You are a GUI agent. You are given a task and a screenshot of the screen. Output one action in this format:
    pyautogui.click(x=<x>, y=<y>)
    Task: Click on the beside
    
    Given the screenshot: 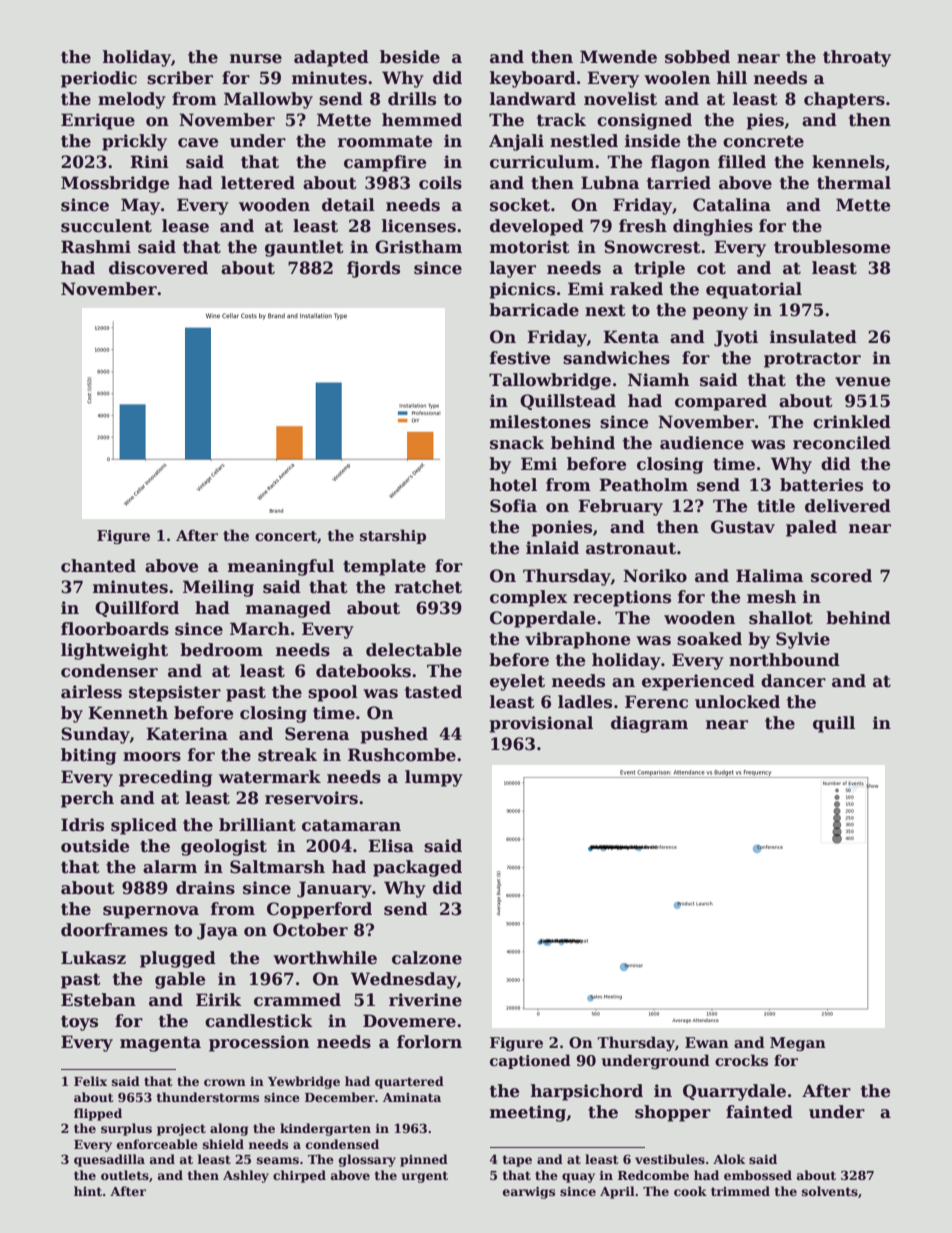 What is the action you would take?
    pyautogui.click(x=410, y=57)
